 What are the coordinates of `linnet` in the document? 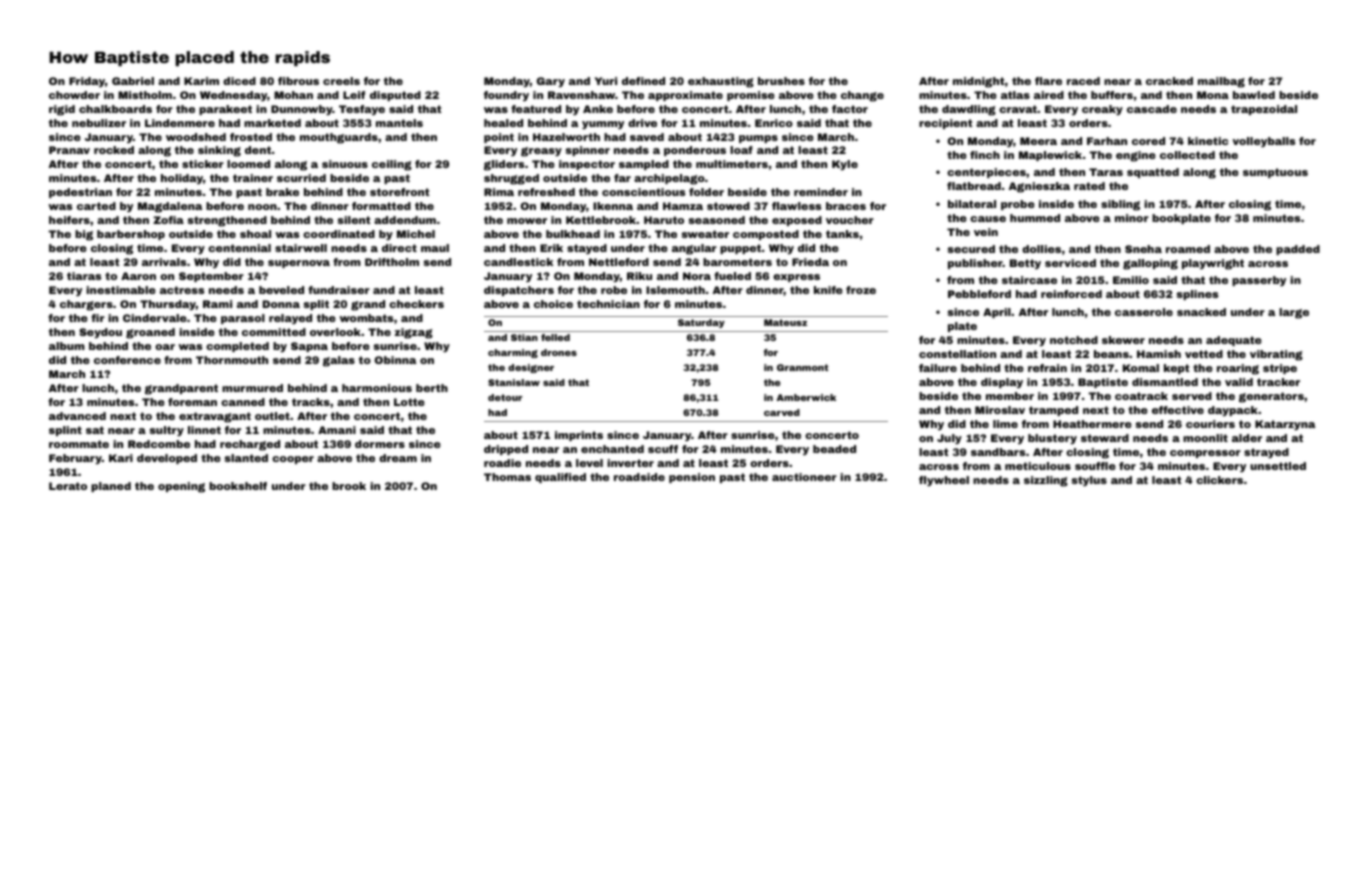 It's located at (204, 430).
